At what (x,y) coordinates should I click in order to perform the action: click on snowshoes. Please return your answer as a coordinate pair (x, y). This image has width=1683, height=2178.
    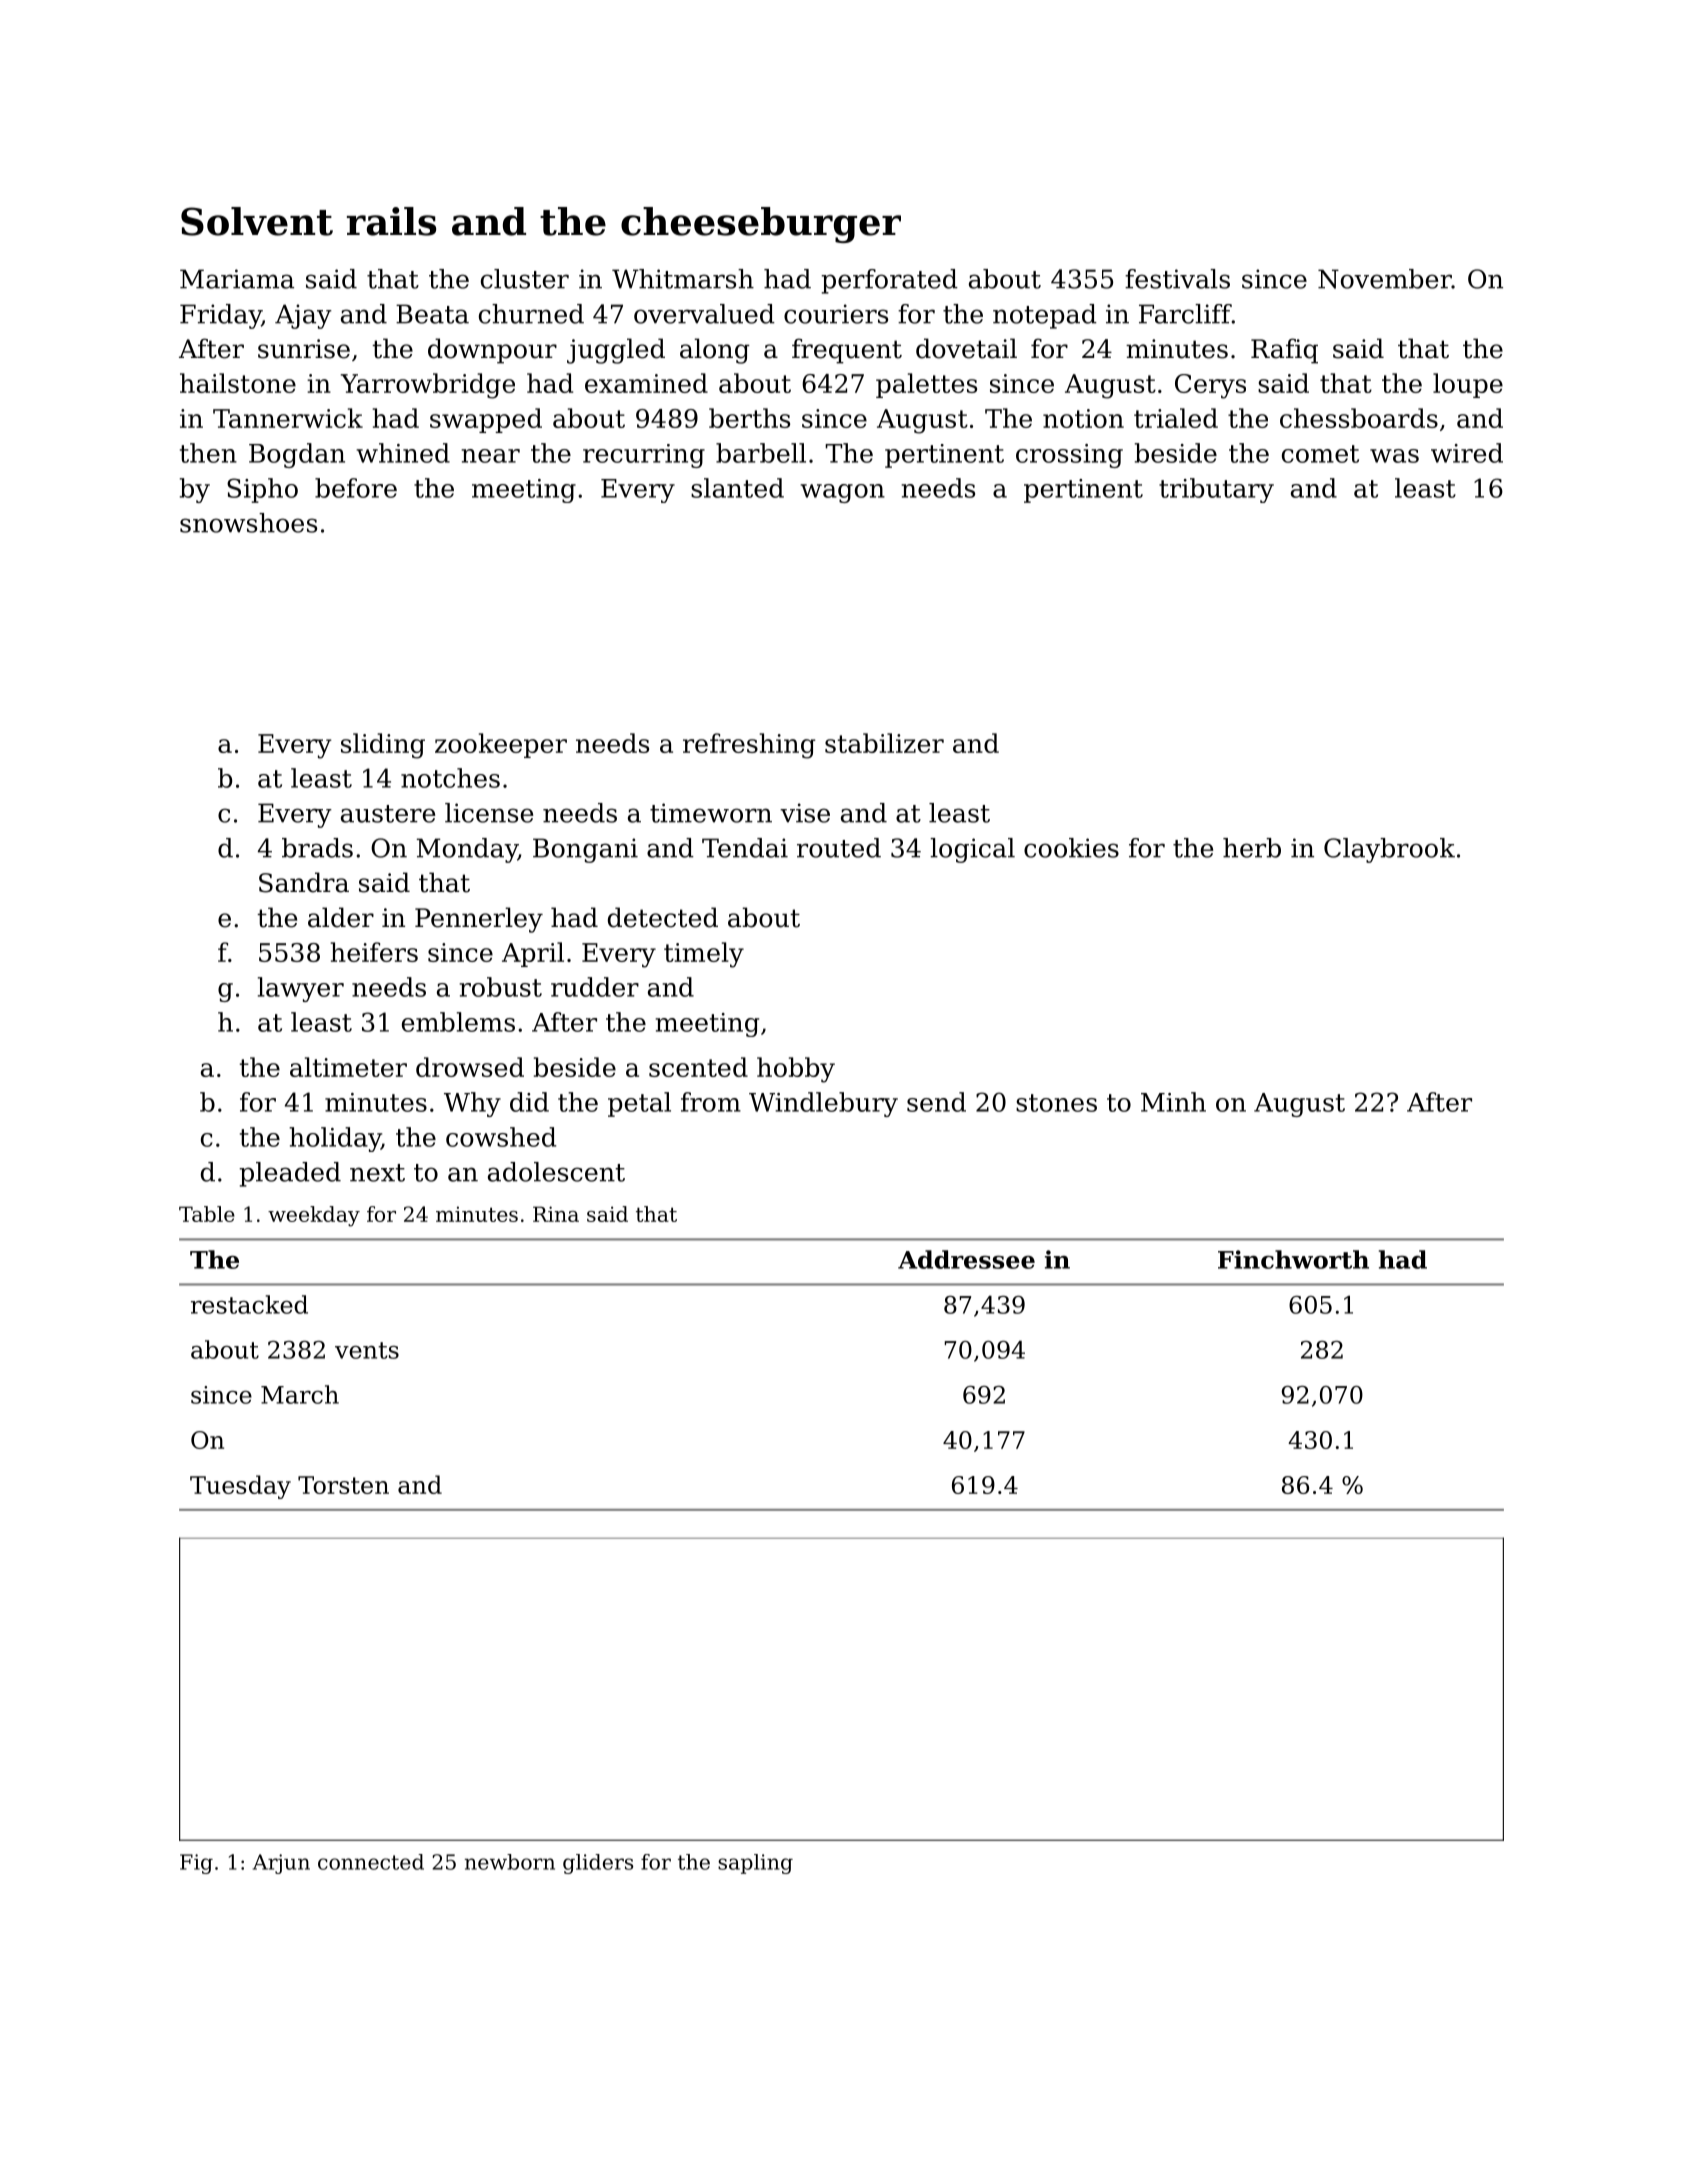
    Looking at the image, I should click on (248, 523).
